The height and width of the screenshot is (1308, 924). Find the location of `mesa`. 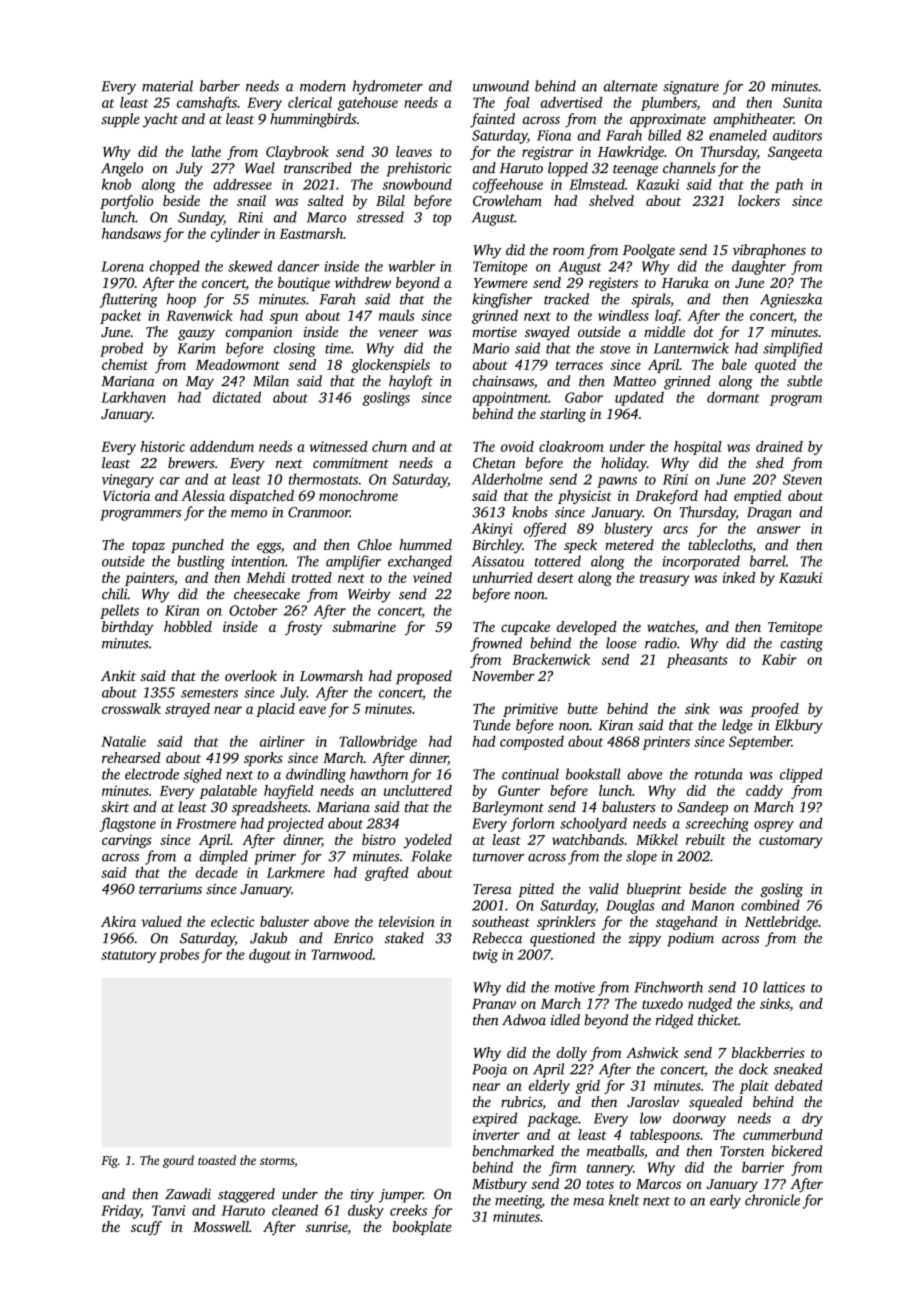

mesa is located at coordinates (589, 1202).
